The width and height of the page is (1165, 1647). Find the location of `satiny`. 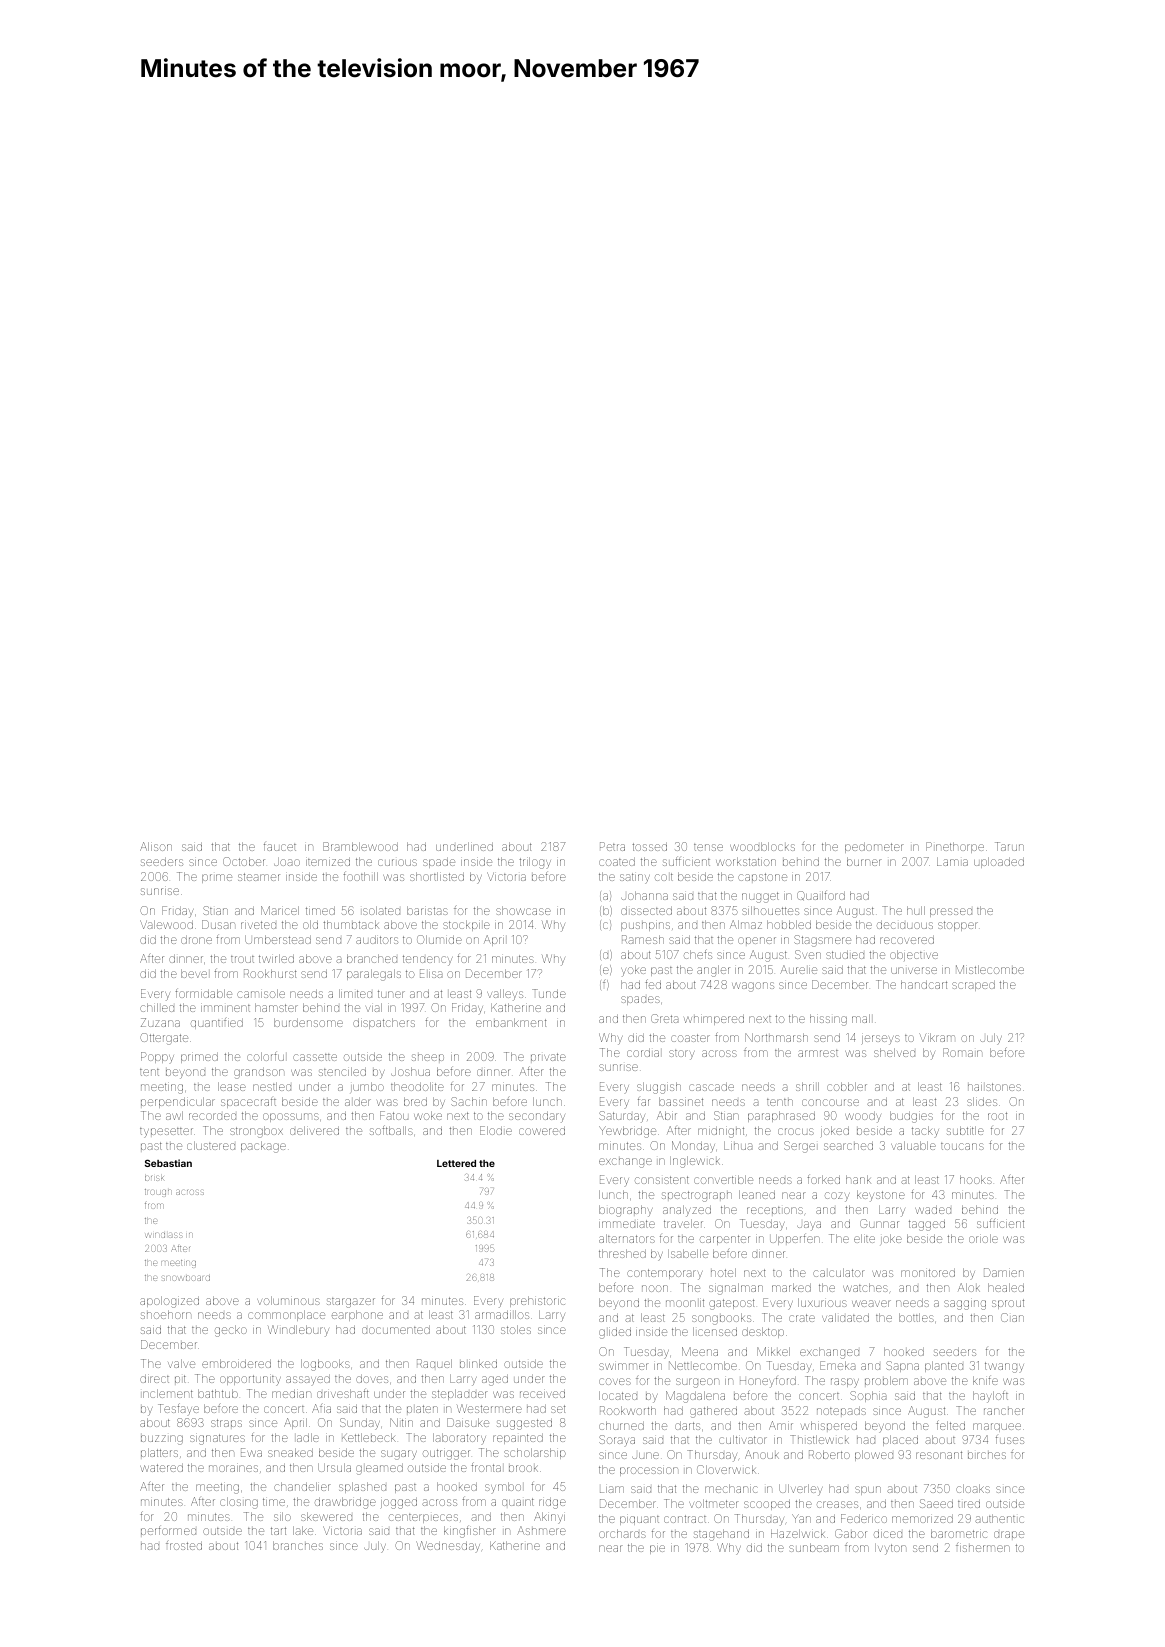

satiny is located at coordinates (635, 878).
